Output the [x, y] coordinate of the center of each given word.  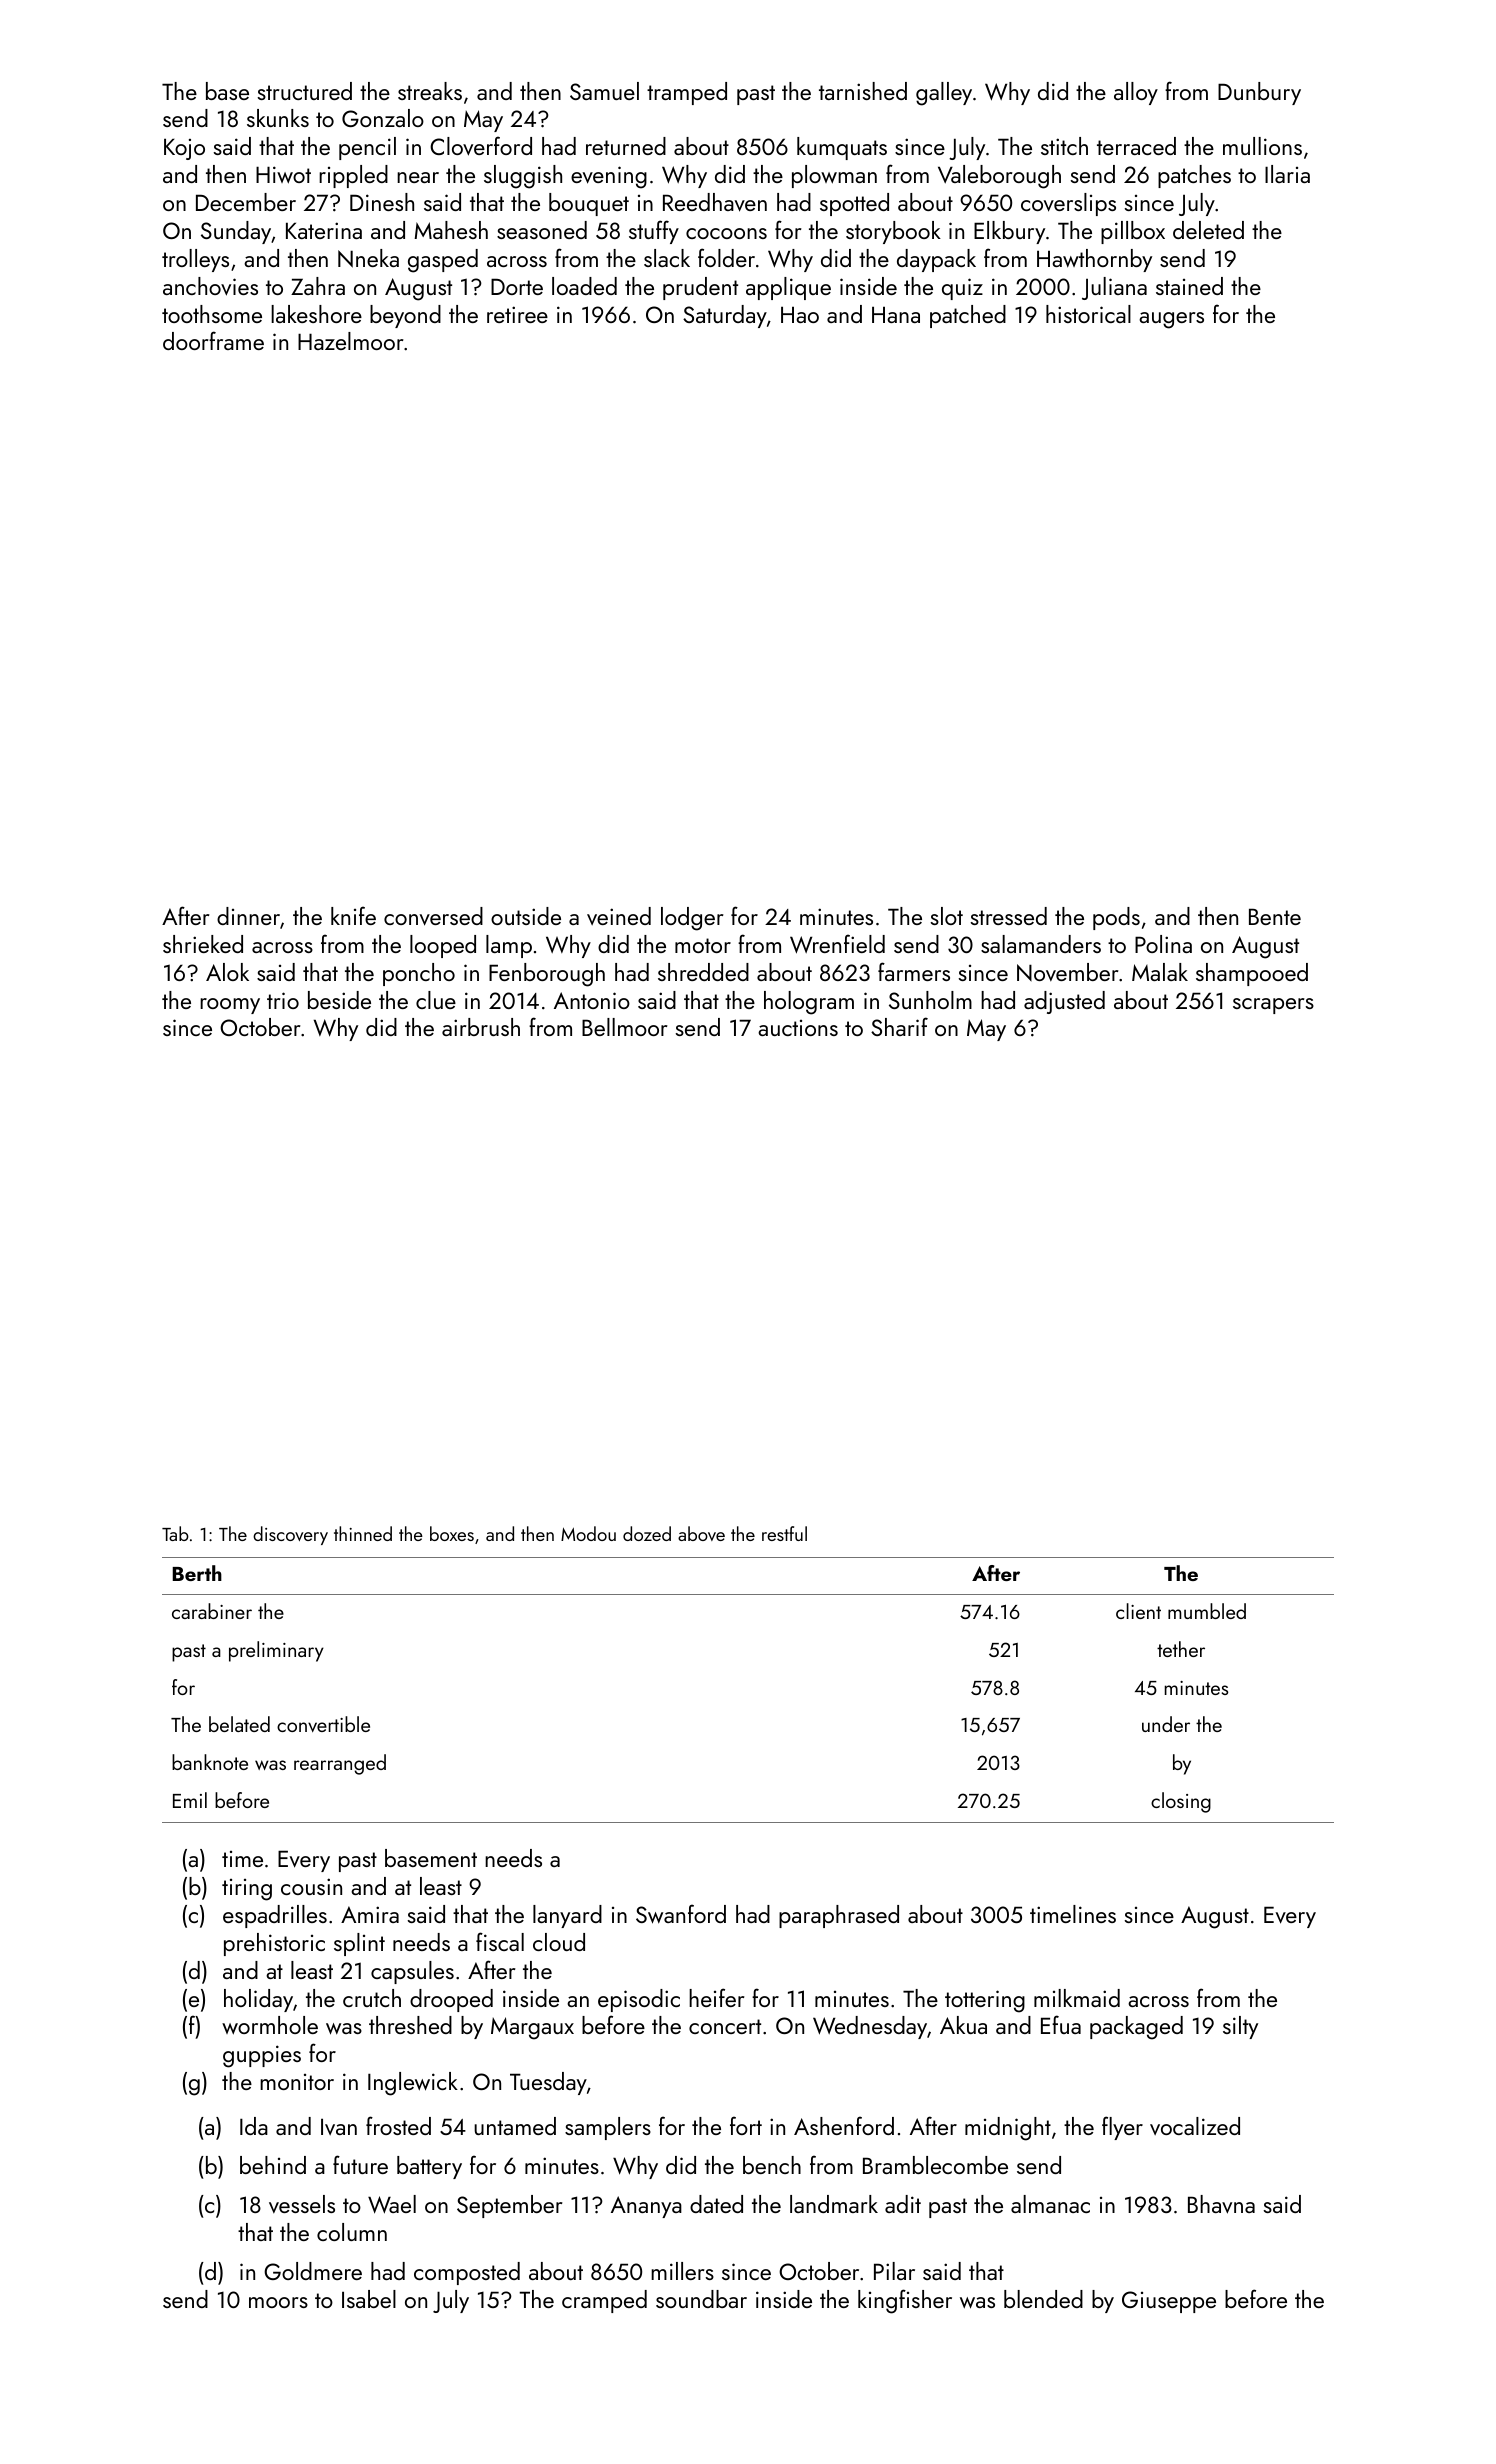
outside [526, 916]
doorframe [213, 340]
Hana [896, 314]
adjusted [1064, 1002]
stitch [1064, 146]
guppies [262, 2056]
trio [283, 1000]
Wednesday [870, 2027]
